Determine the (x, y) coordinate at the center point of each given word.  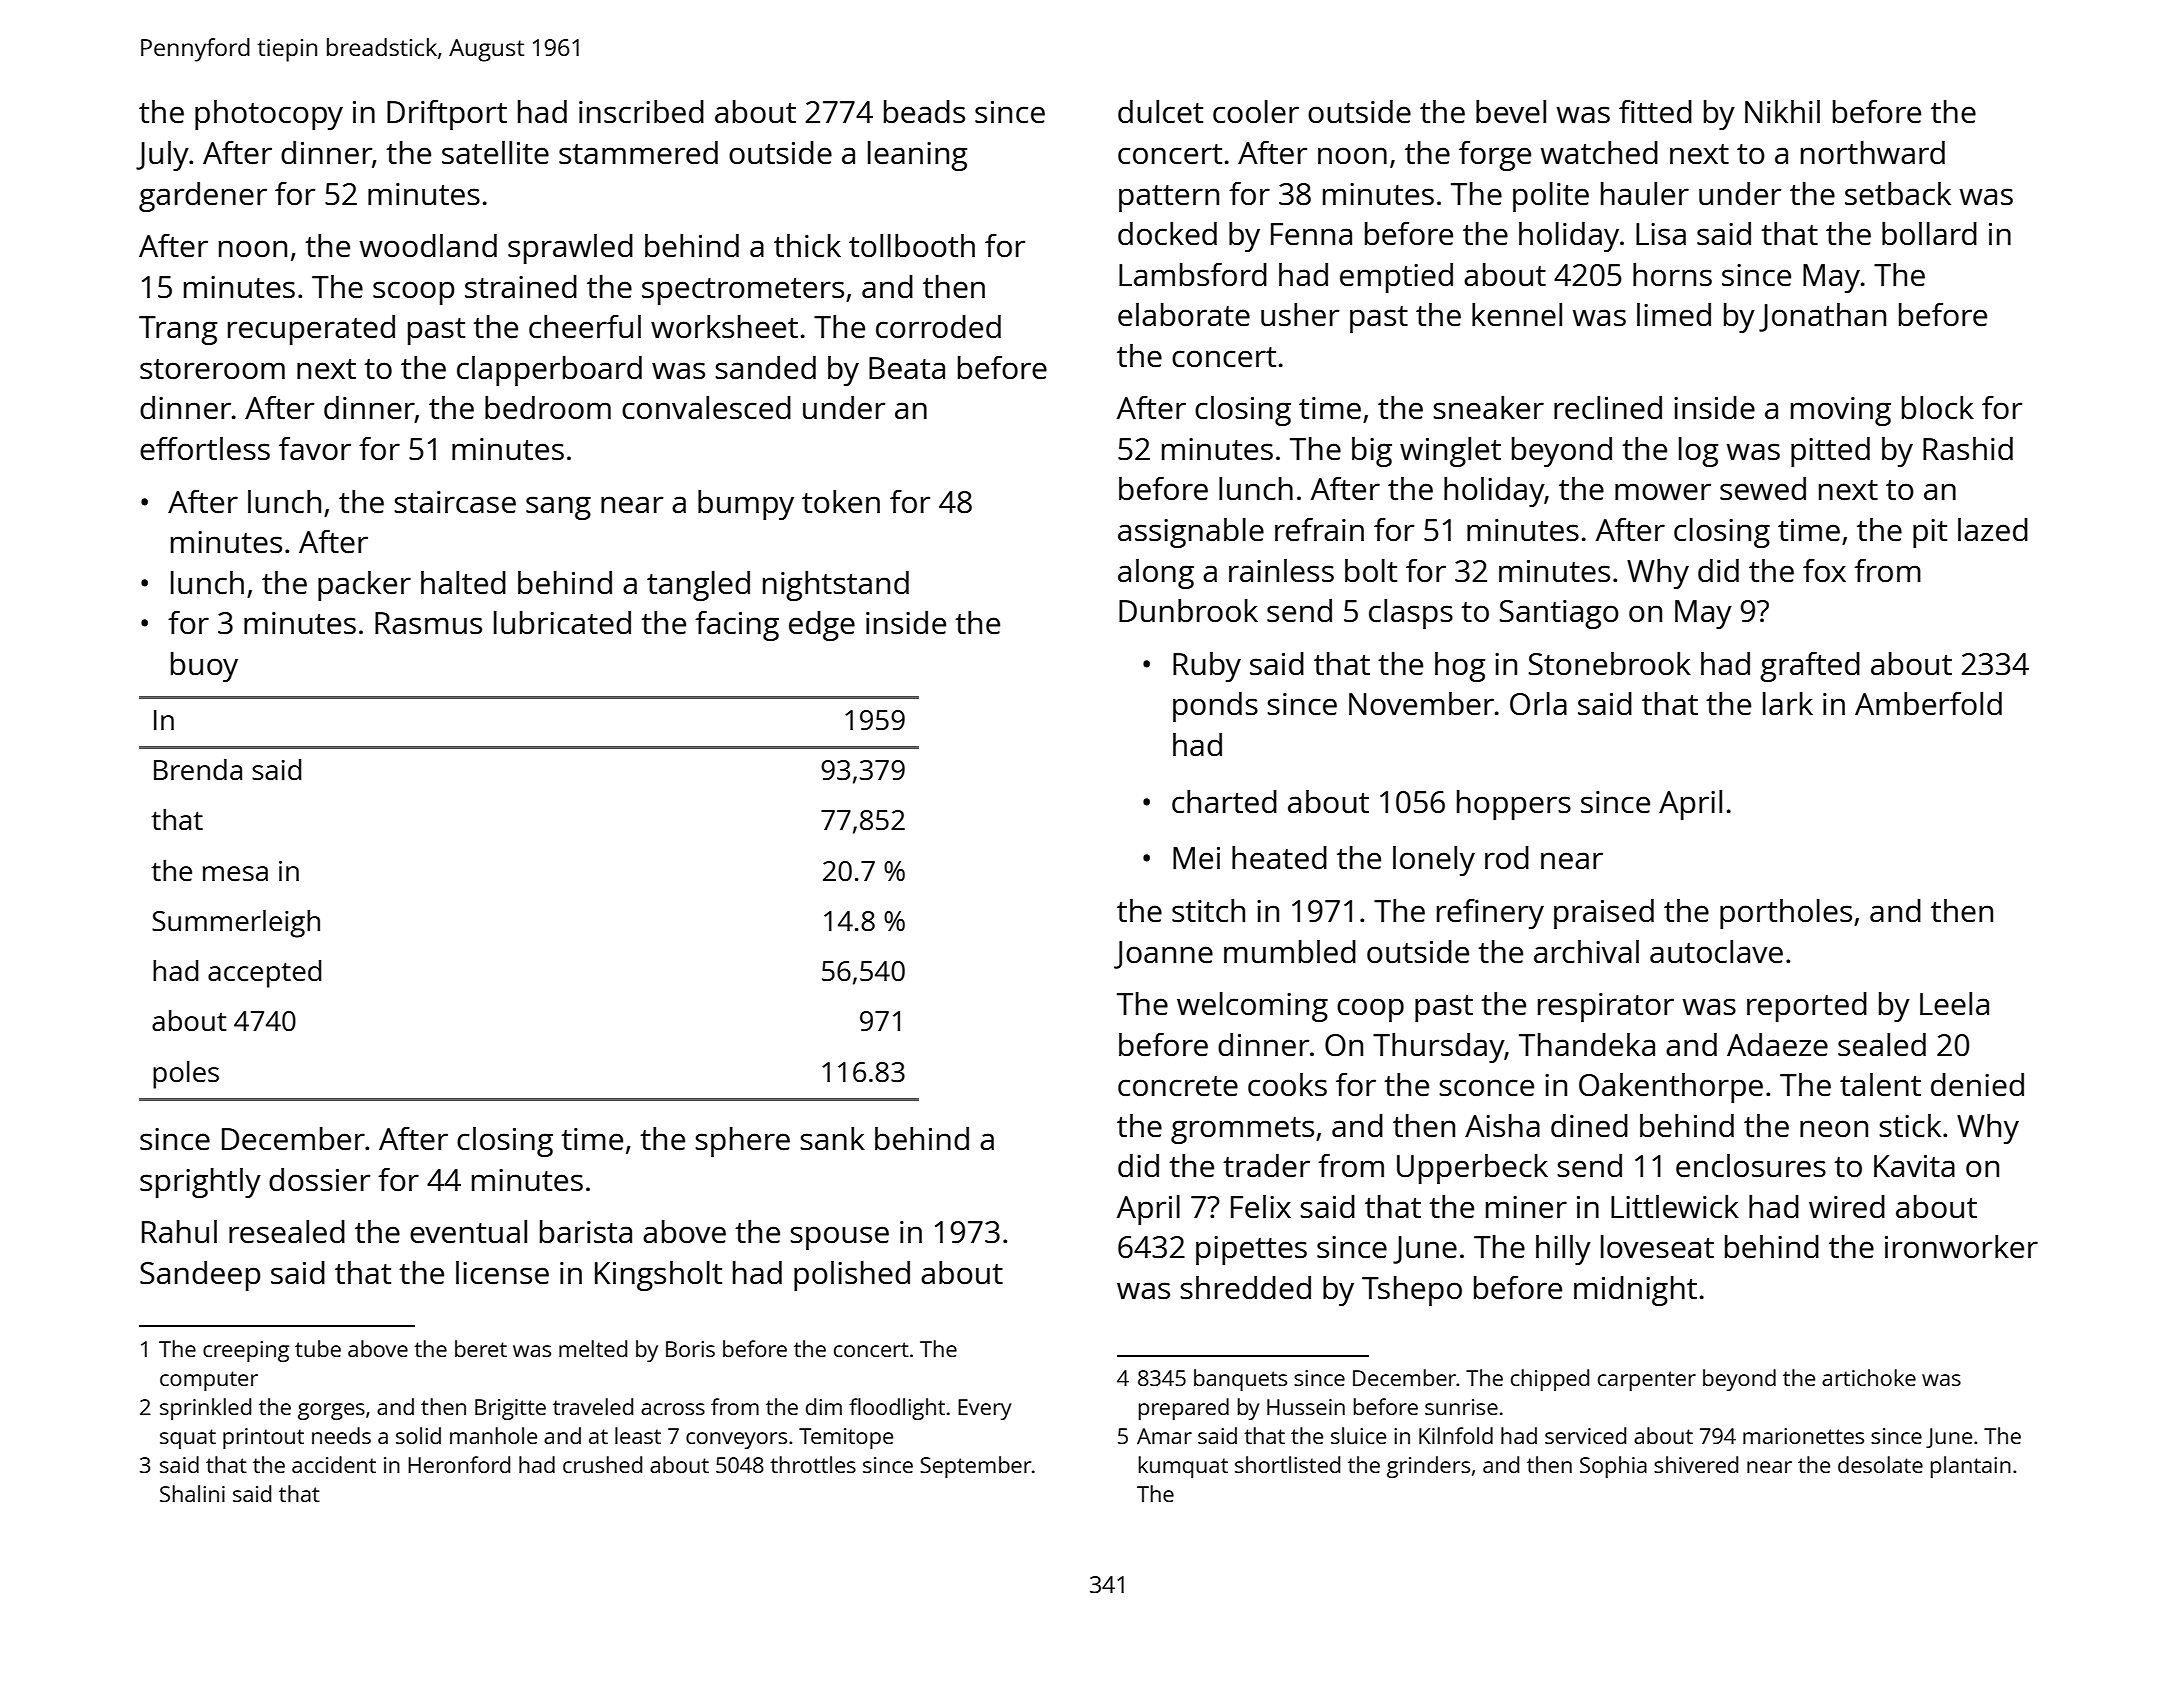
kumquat (1183, 1467)
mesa (235, 873)
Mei (1196, 858)
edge (822, 626)
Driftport (447, 115)
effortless (205, 449)
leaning (917, 156)
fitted (1655, 112)
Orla (1538, 703)
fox (1824, 570)
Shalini (192, 1493)
